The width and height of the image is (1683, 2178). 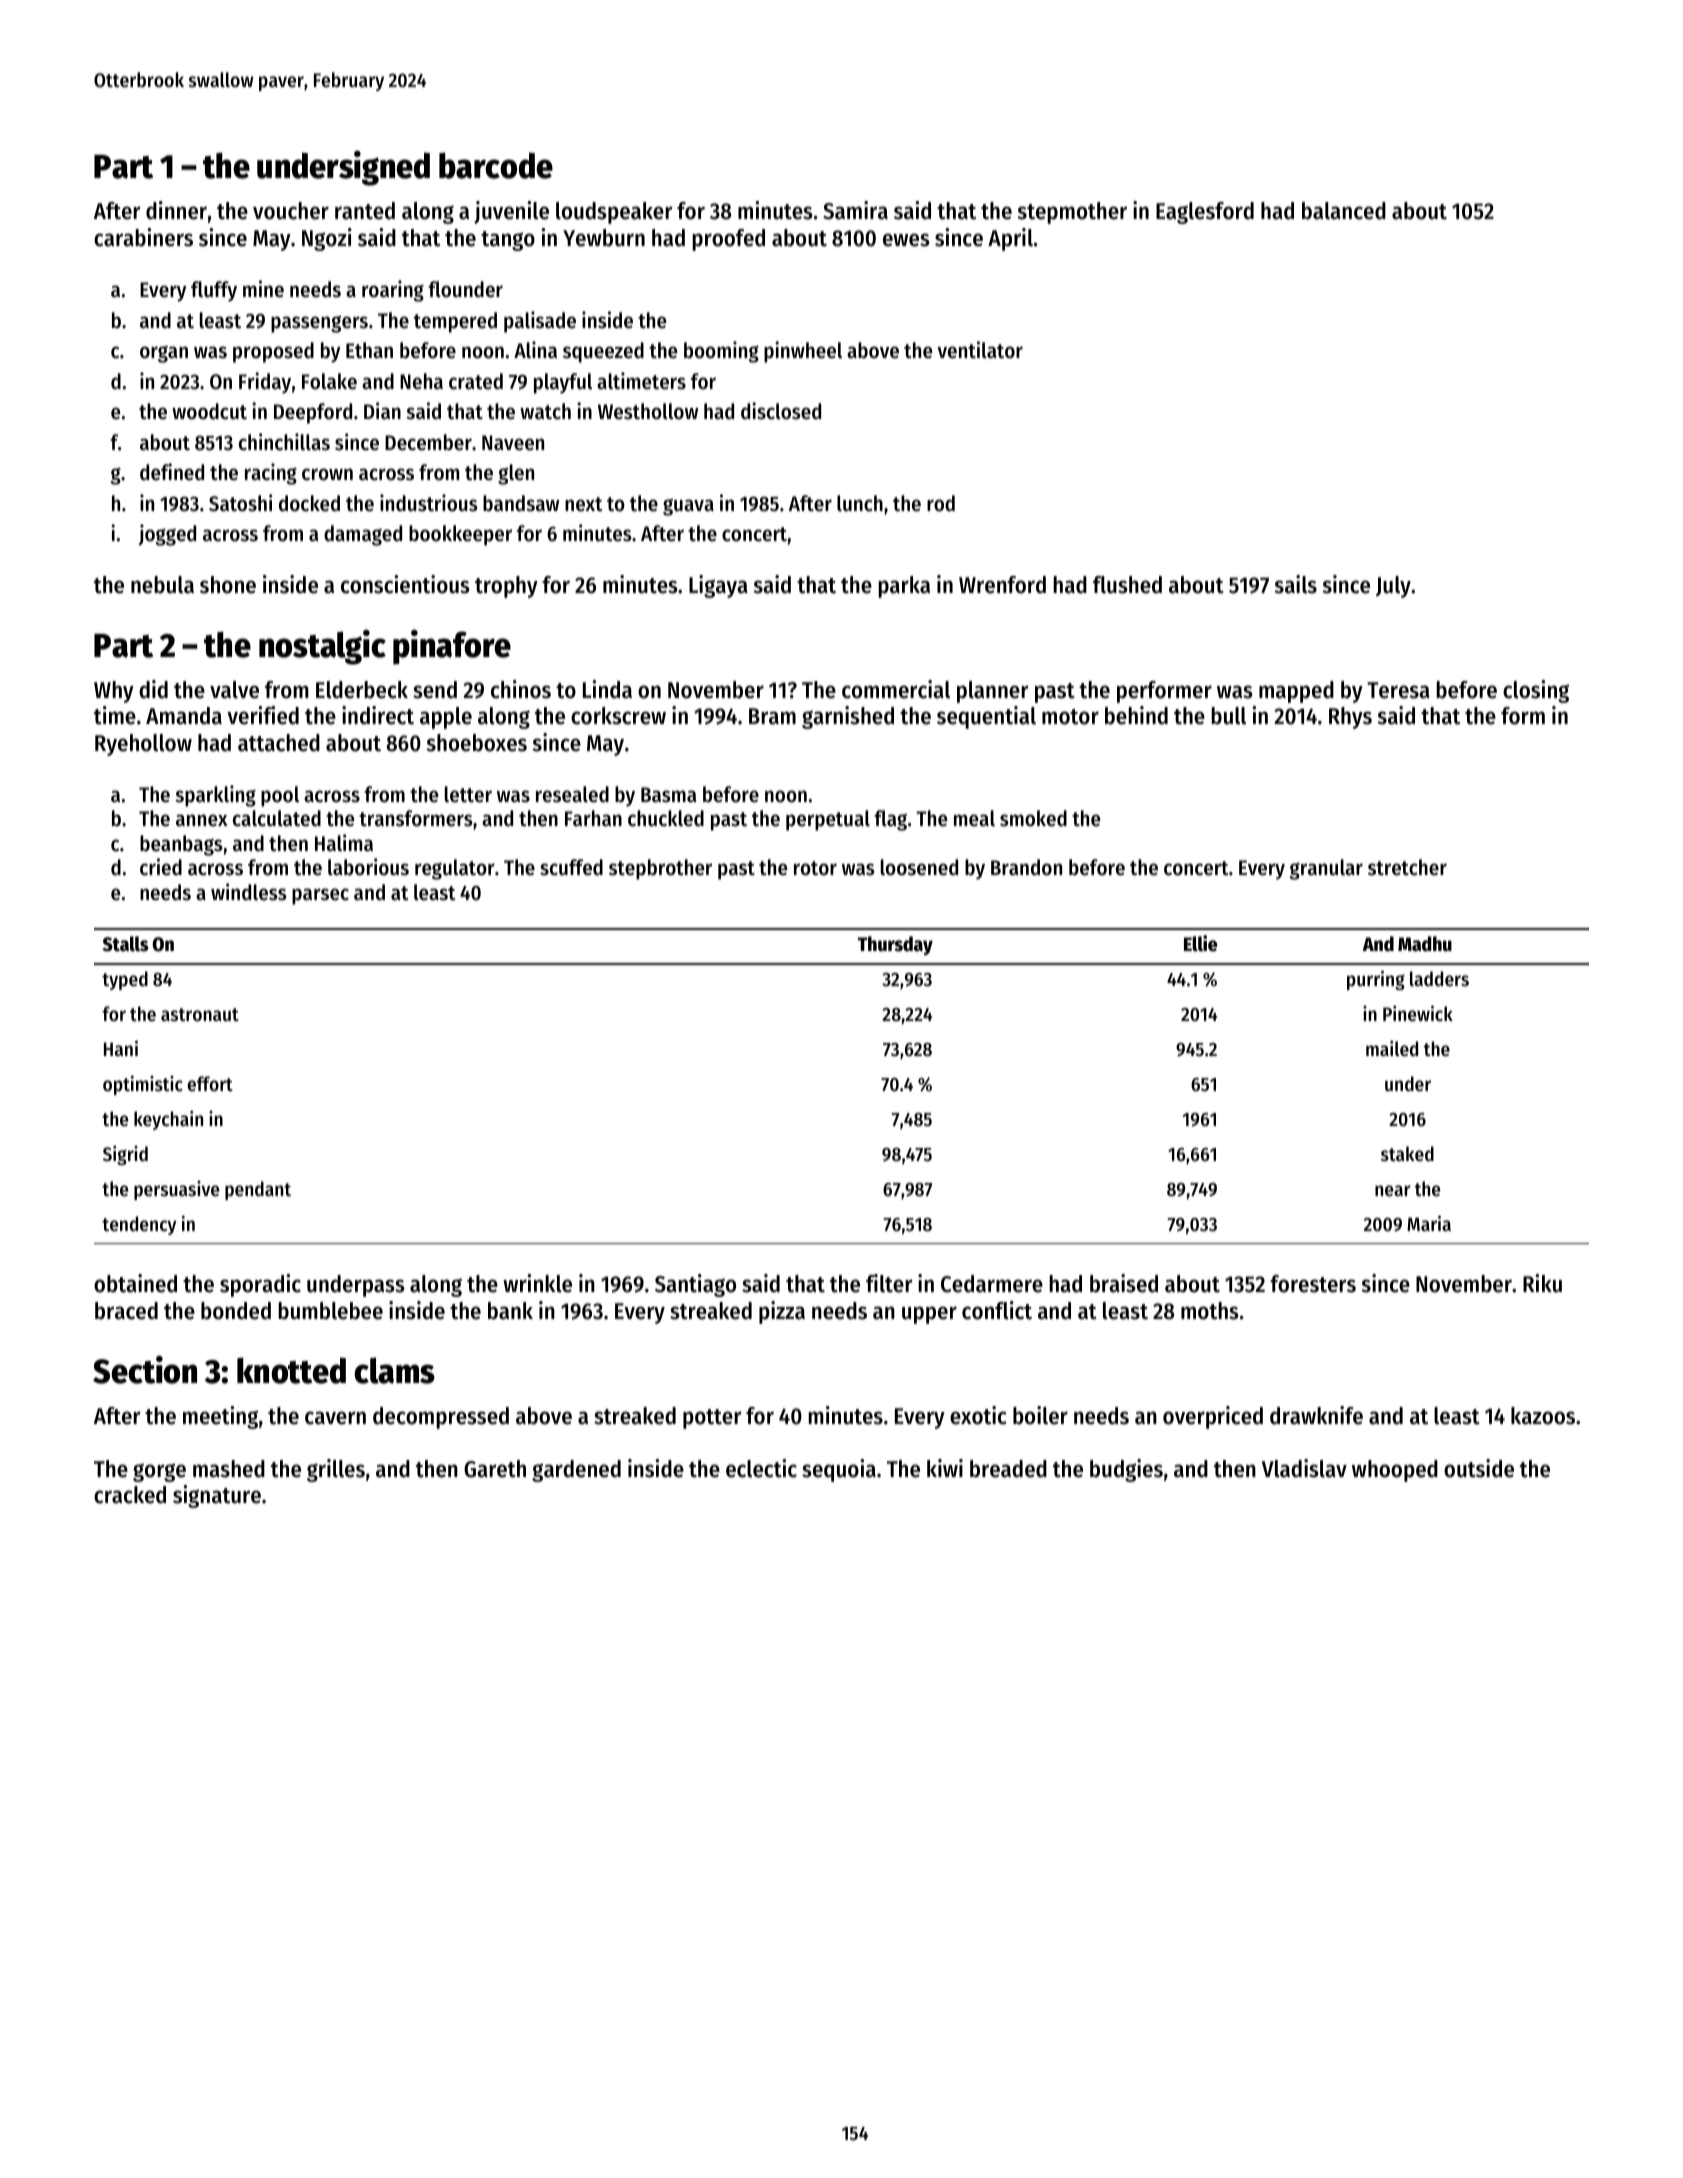 I want to click on stepbrother, so click(x=660, y=869).
